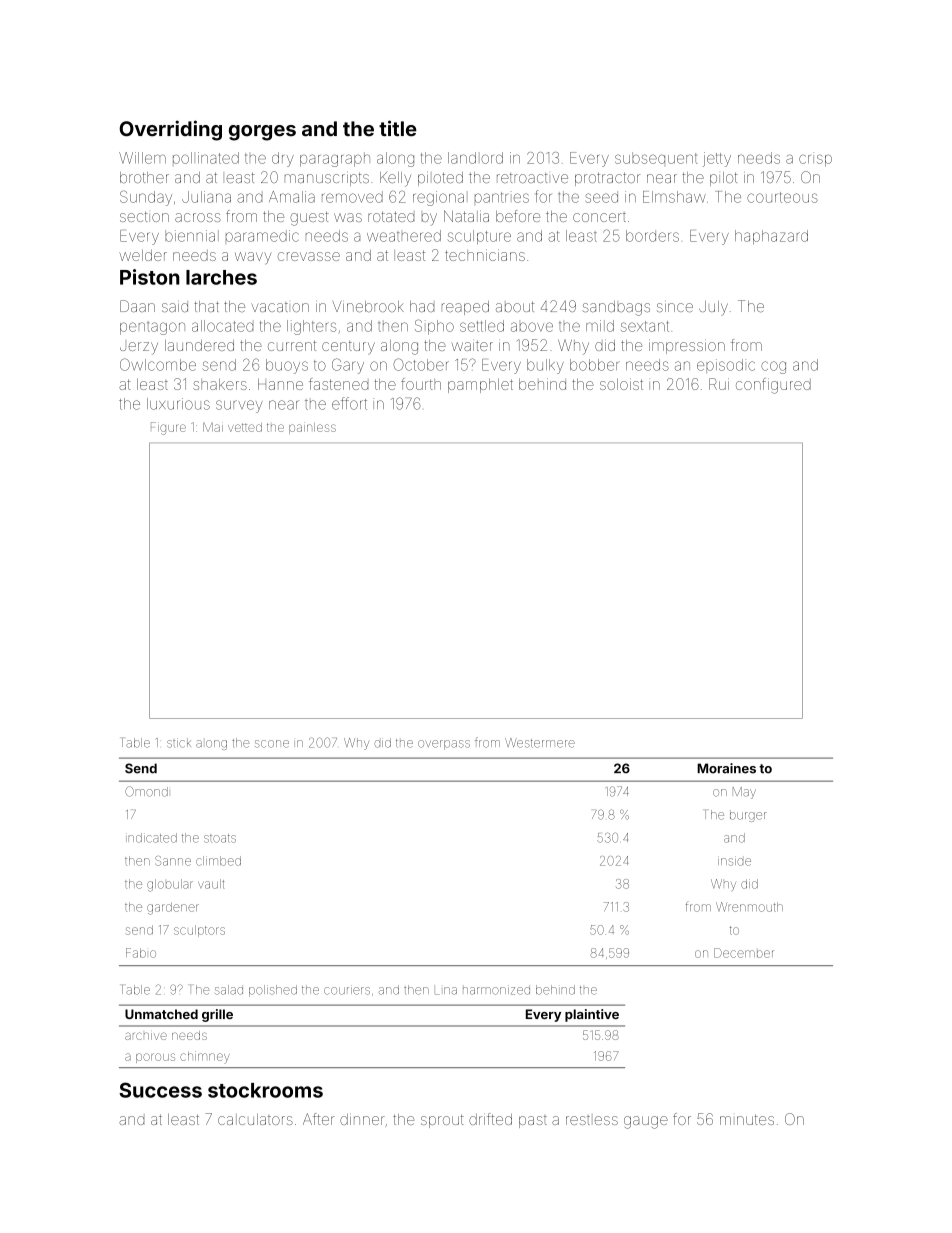 The image size is (952, 1233). I want to click on Wrenmouth, so click(749, 907).
